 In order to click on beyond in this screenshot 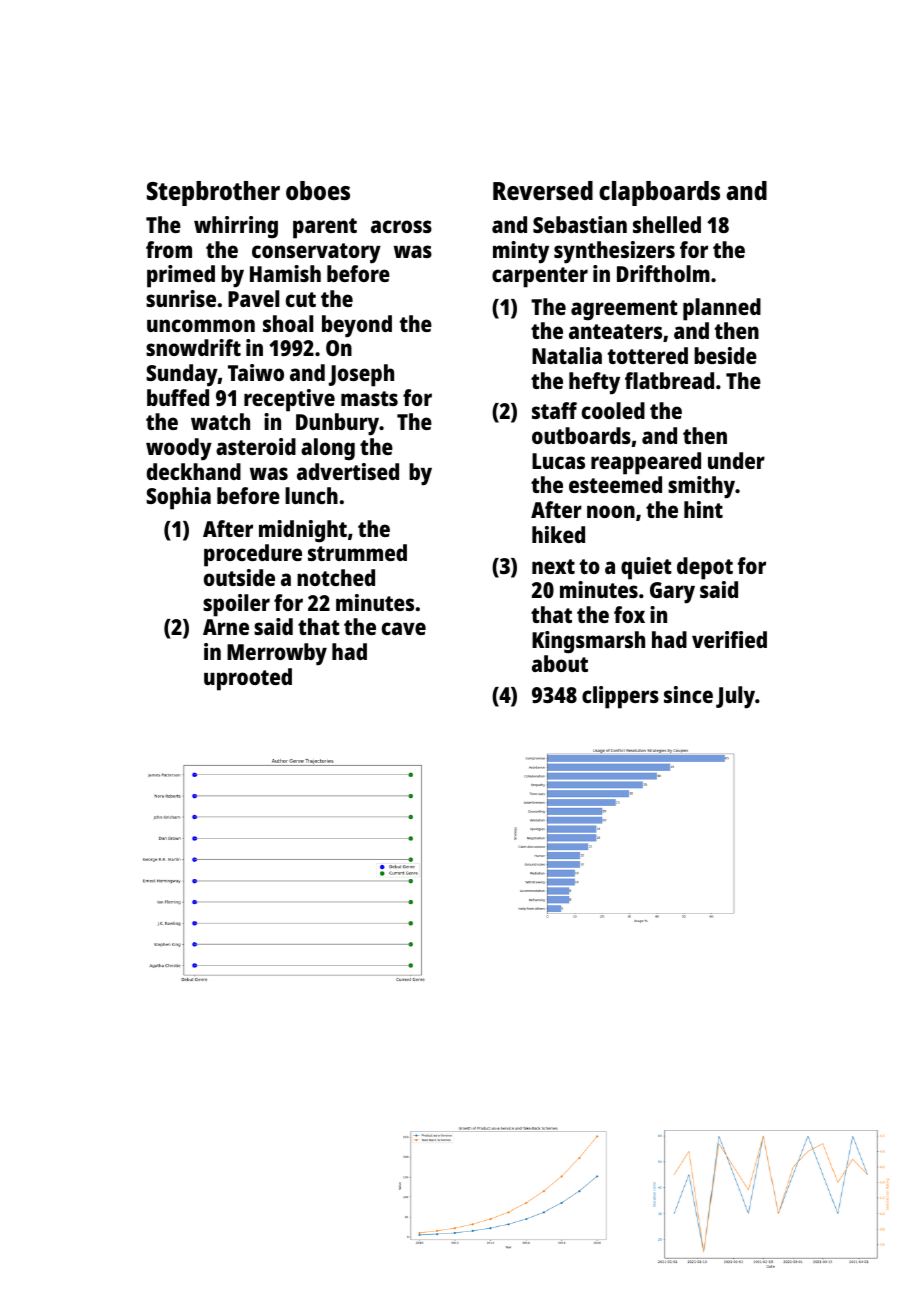, I will do `click(357, 326)`.
